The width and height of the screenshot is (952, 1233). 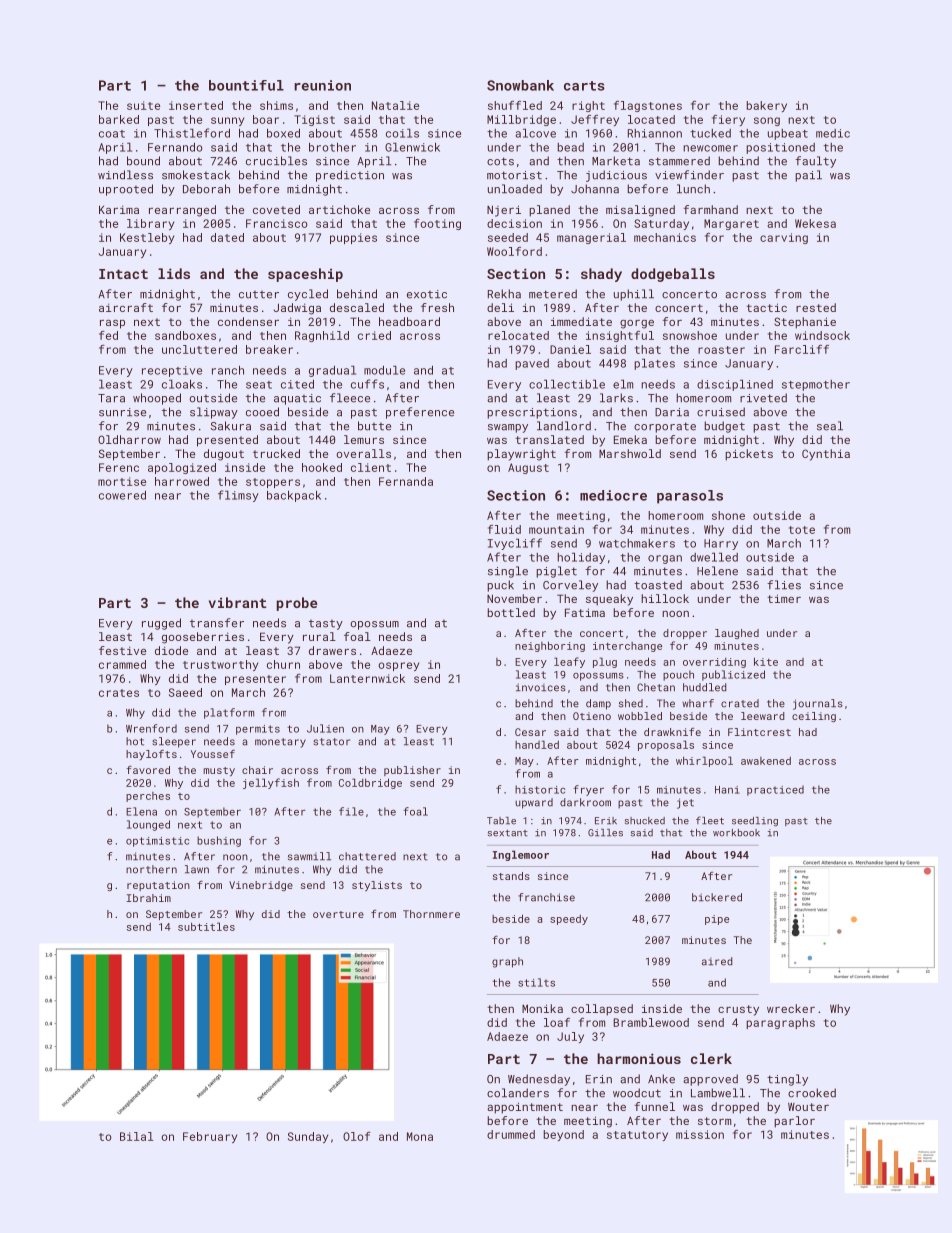 I want to click on Olof, so click(x=357, y=1136).
